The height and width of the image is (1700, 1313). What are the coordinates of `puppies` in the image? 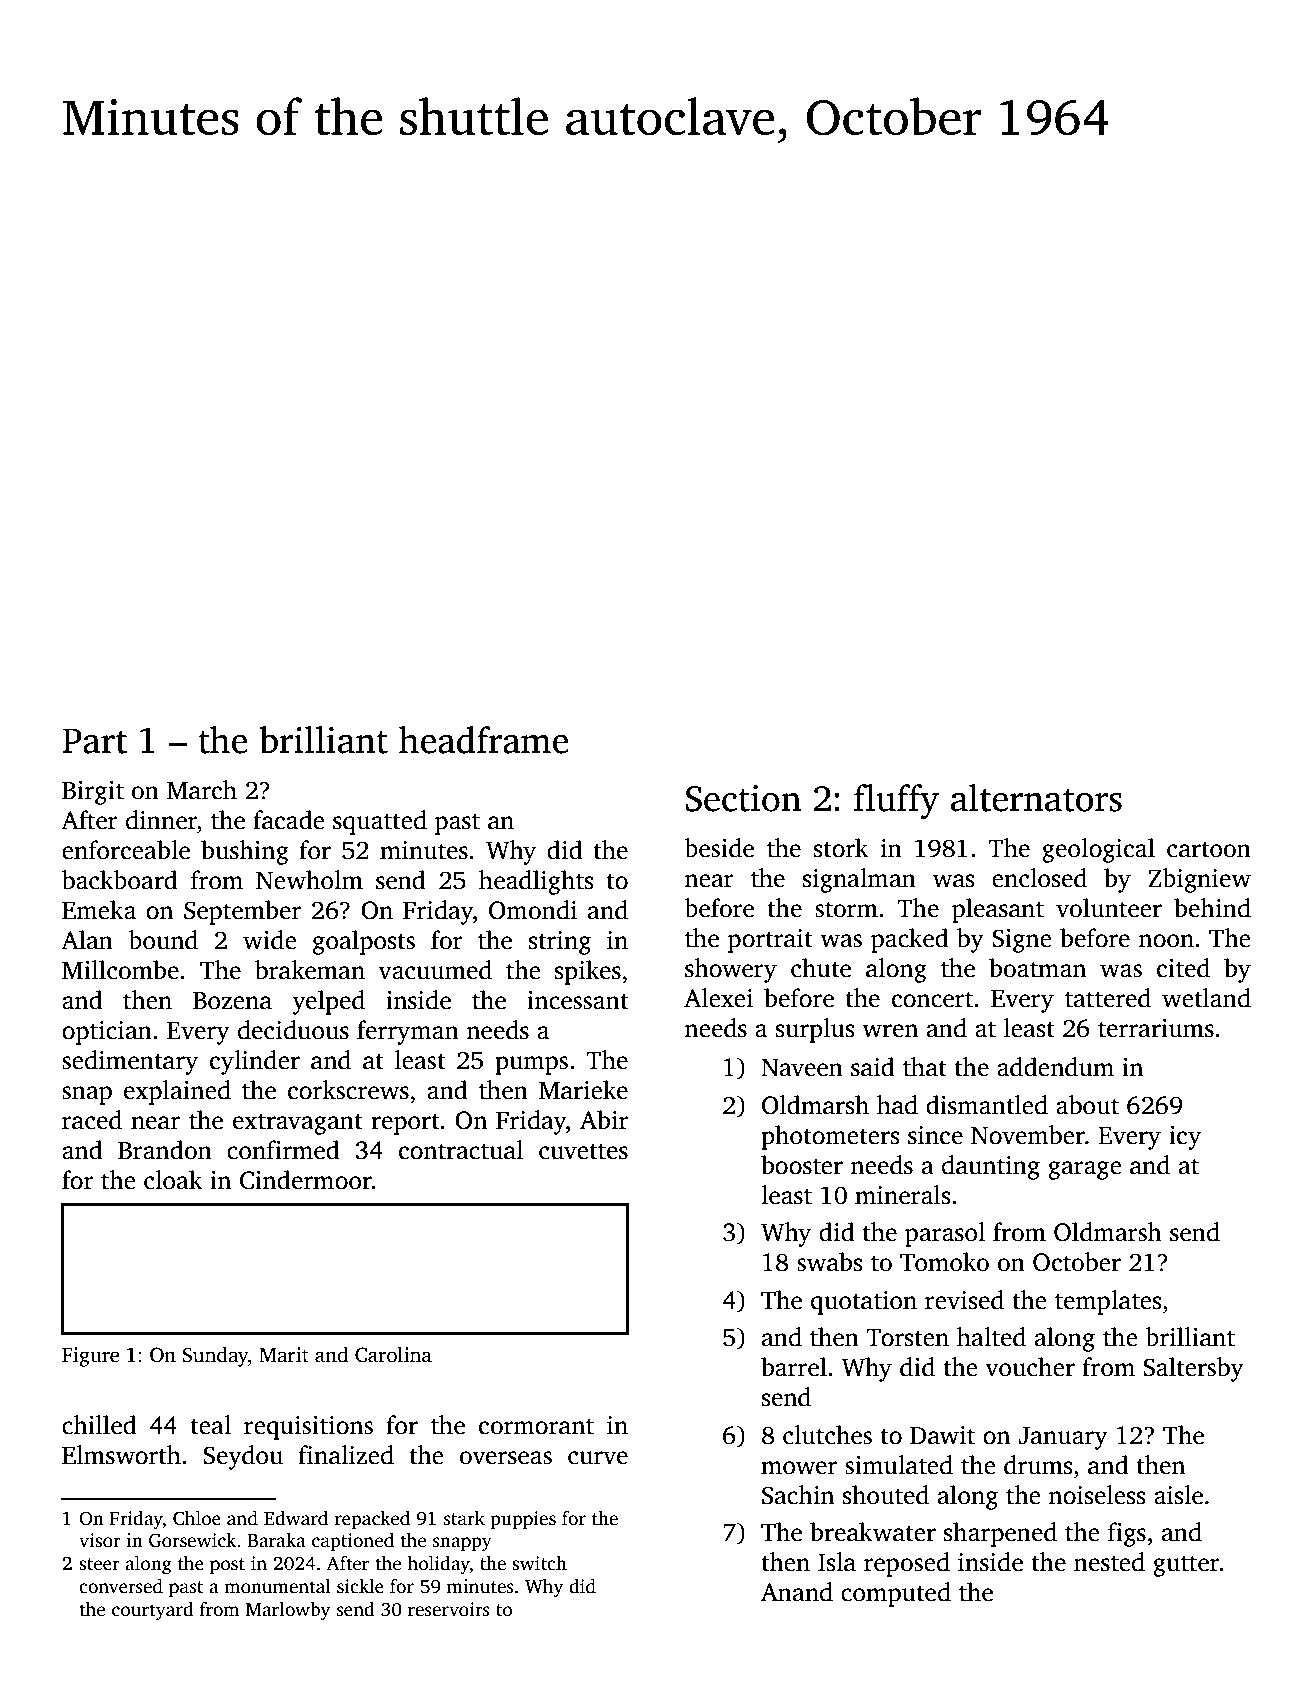 It's located at (523, 1520).
